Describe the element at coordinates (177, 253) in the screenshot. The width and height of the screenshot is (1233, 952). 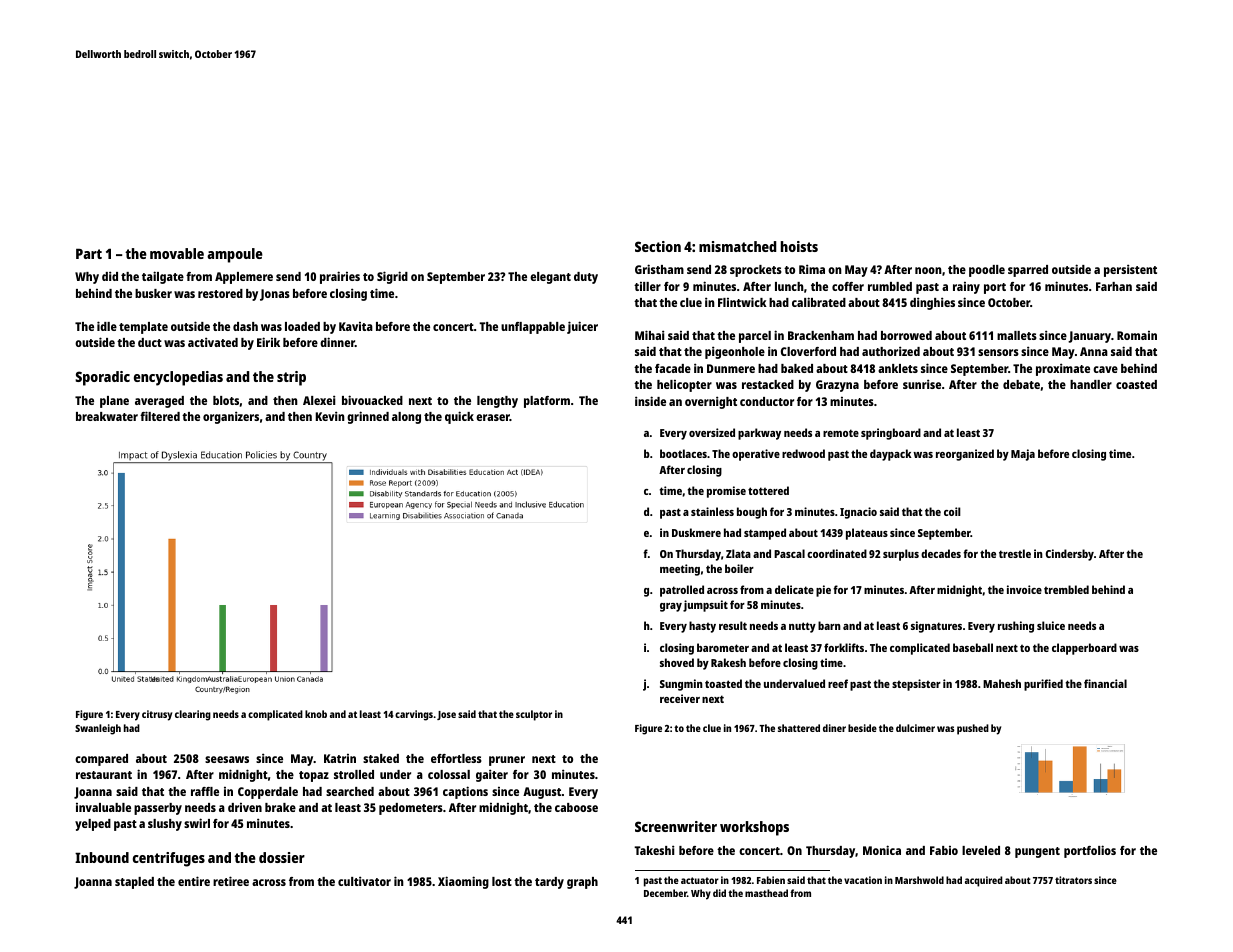
I see `movable` at that location.
